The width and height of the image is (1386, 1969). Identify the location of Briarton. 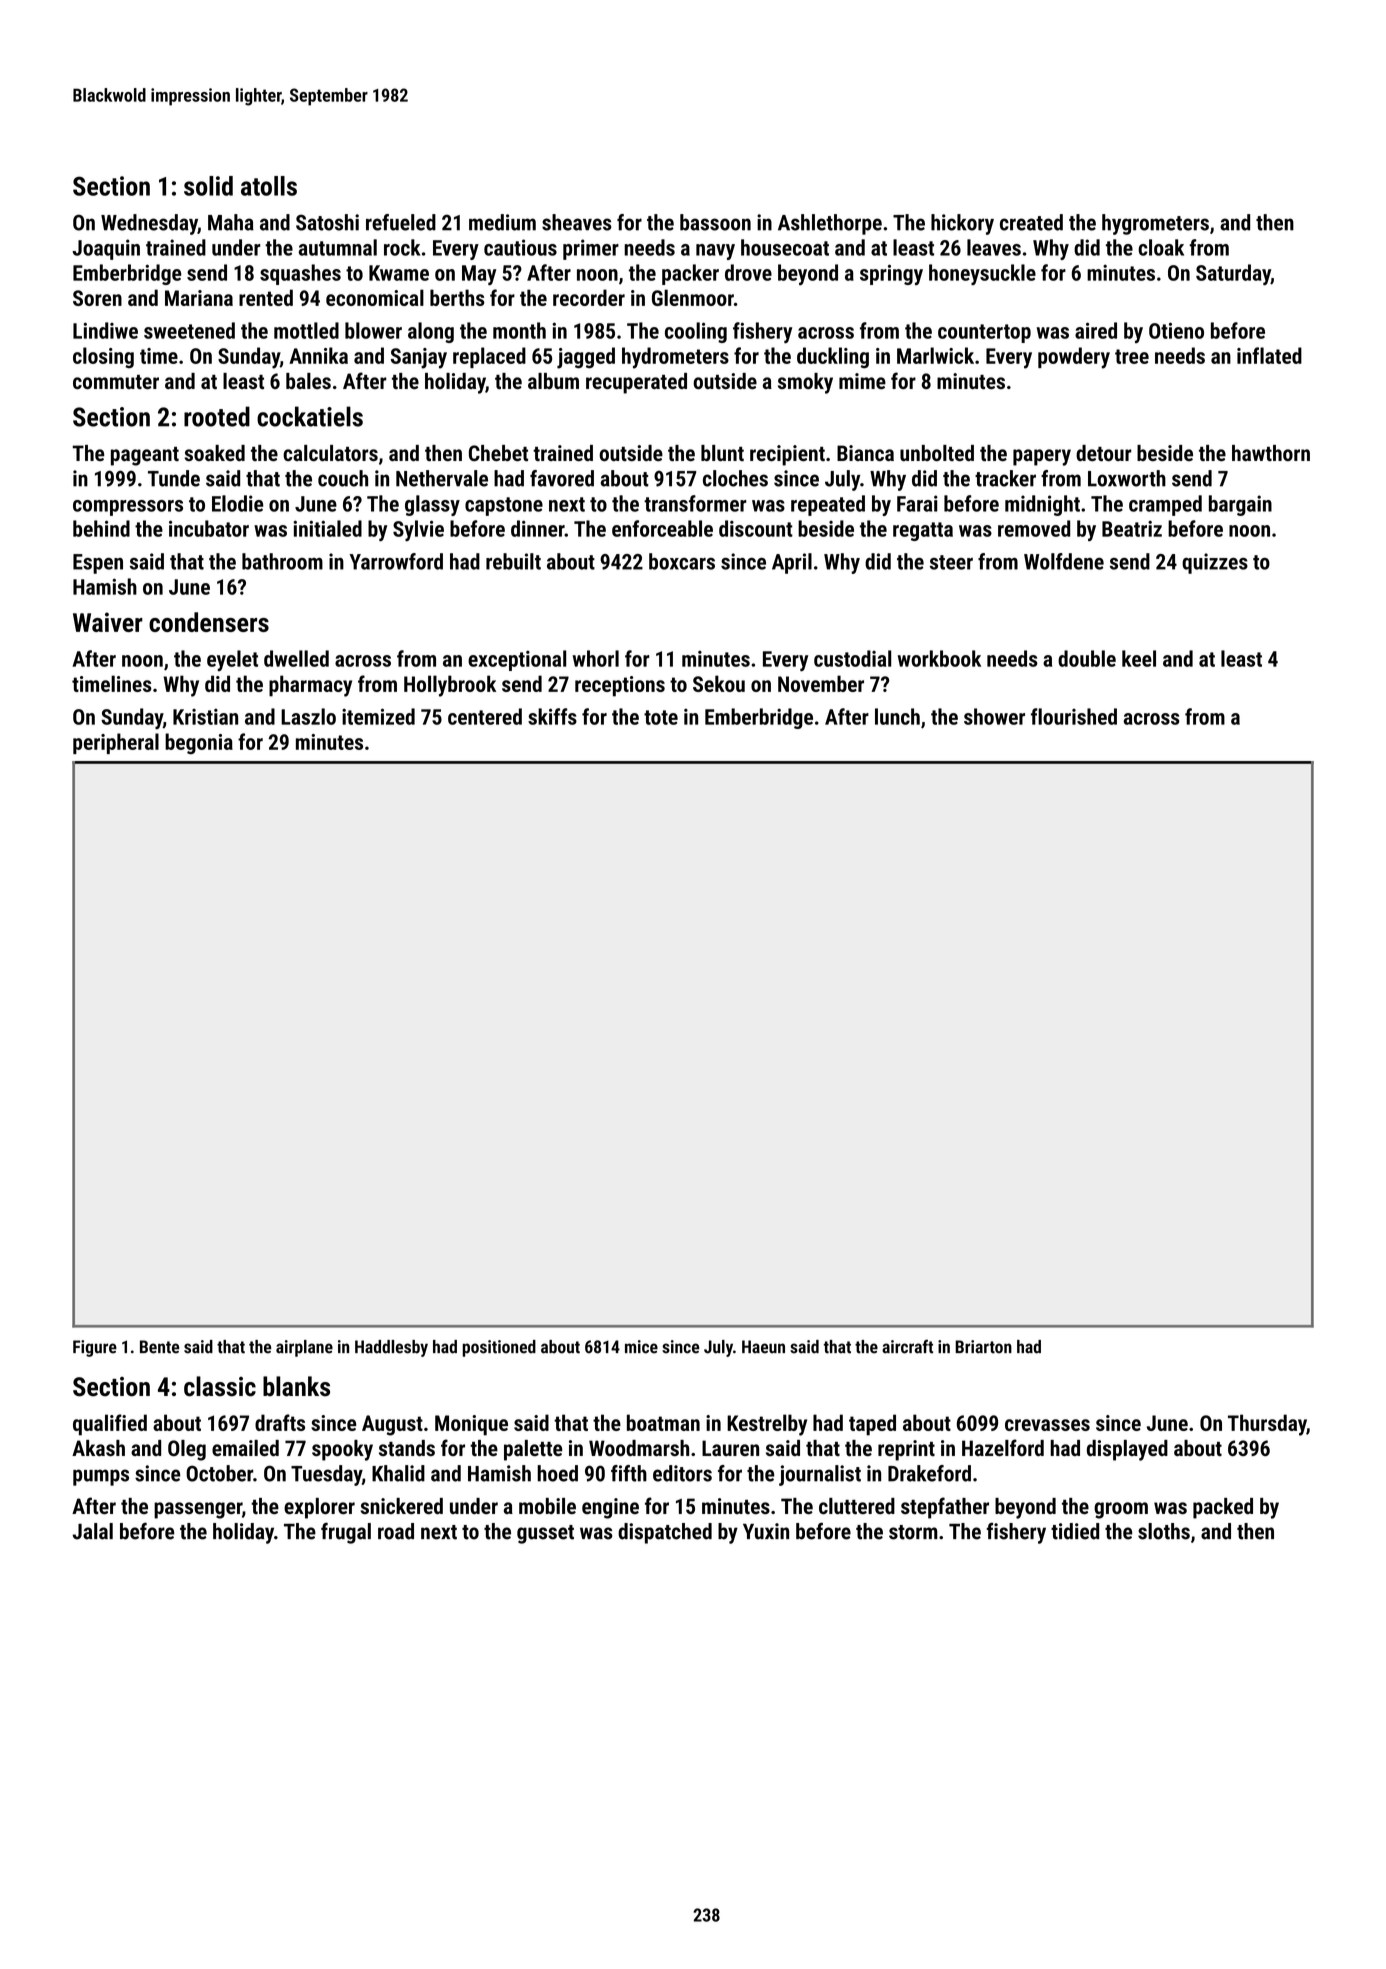
(983, 1347).
